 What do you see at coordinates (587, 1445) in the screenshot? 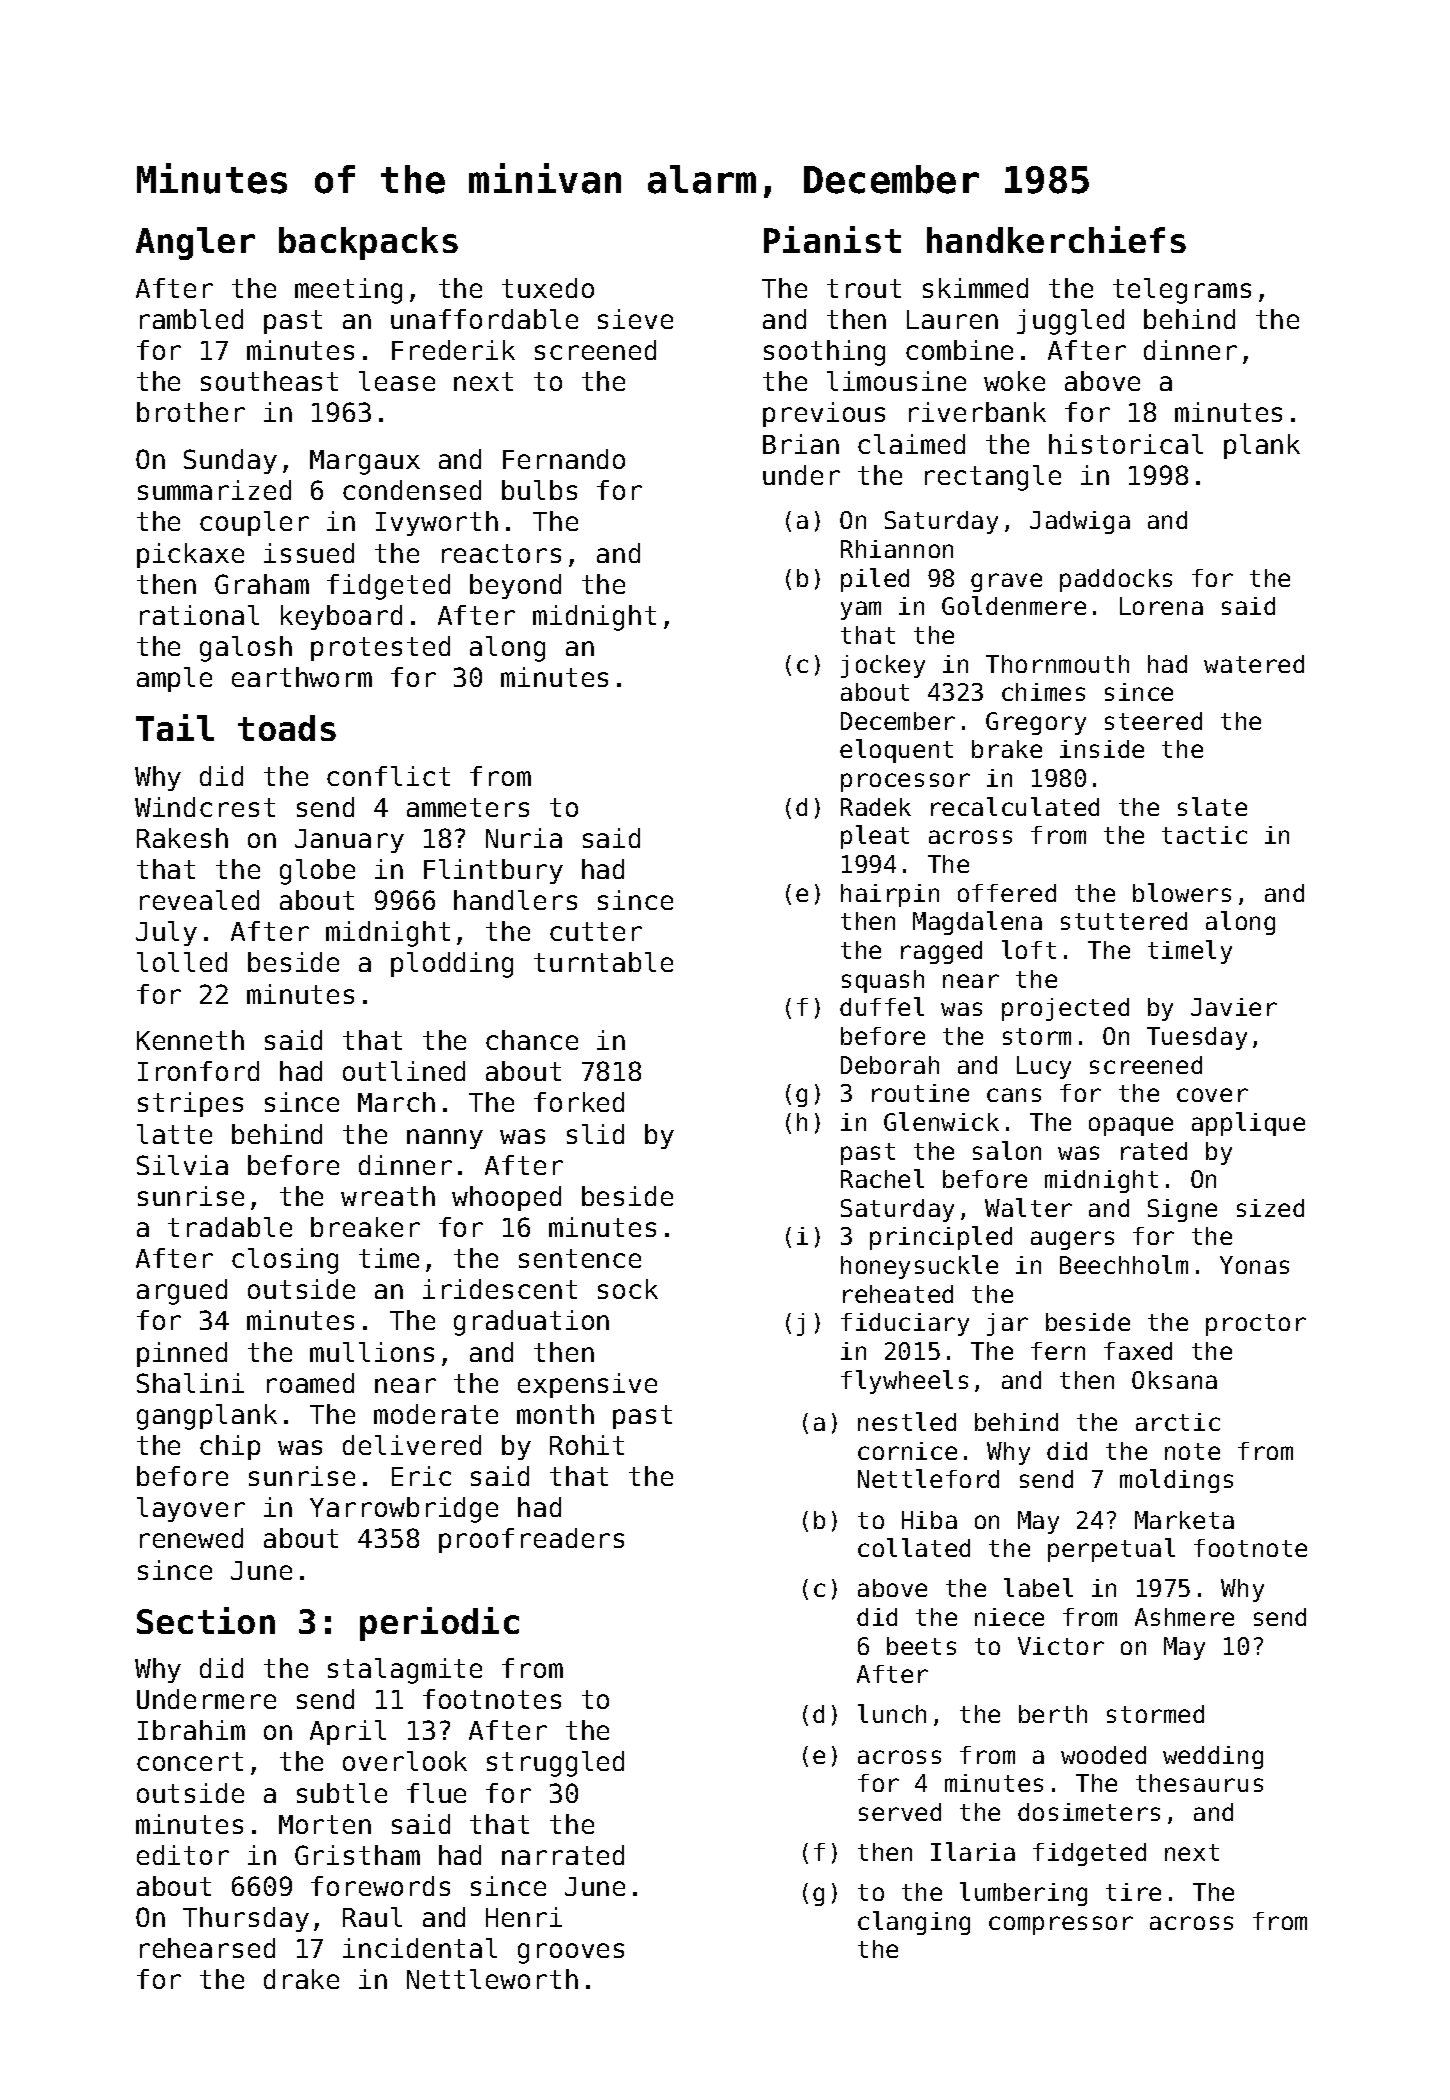
I see `Rohit` at bounding box center [587, 1445].
